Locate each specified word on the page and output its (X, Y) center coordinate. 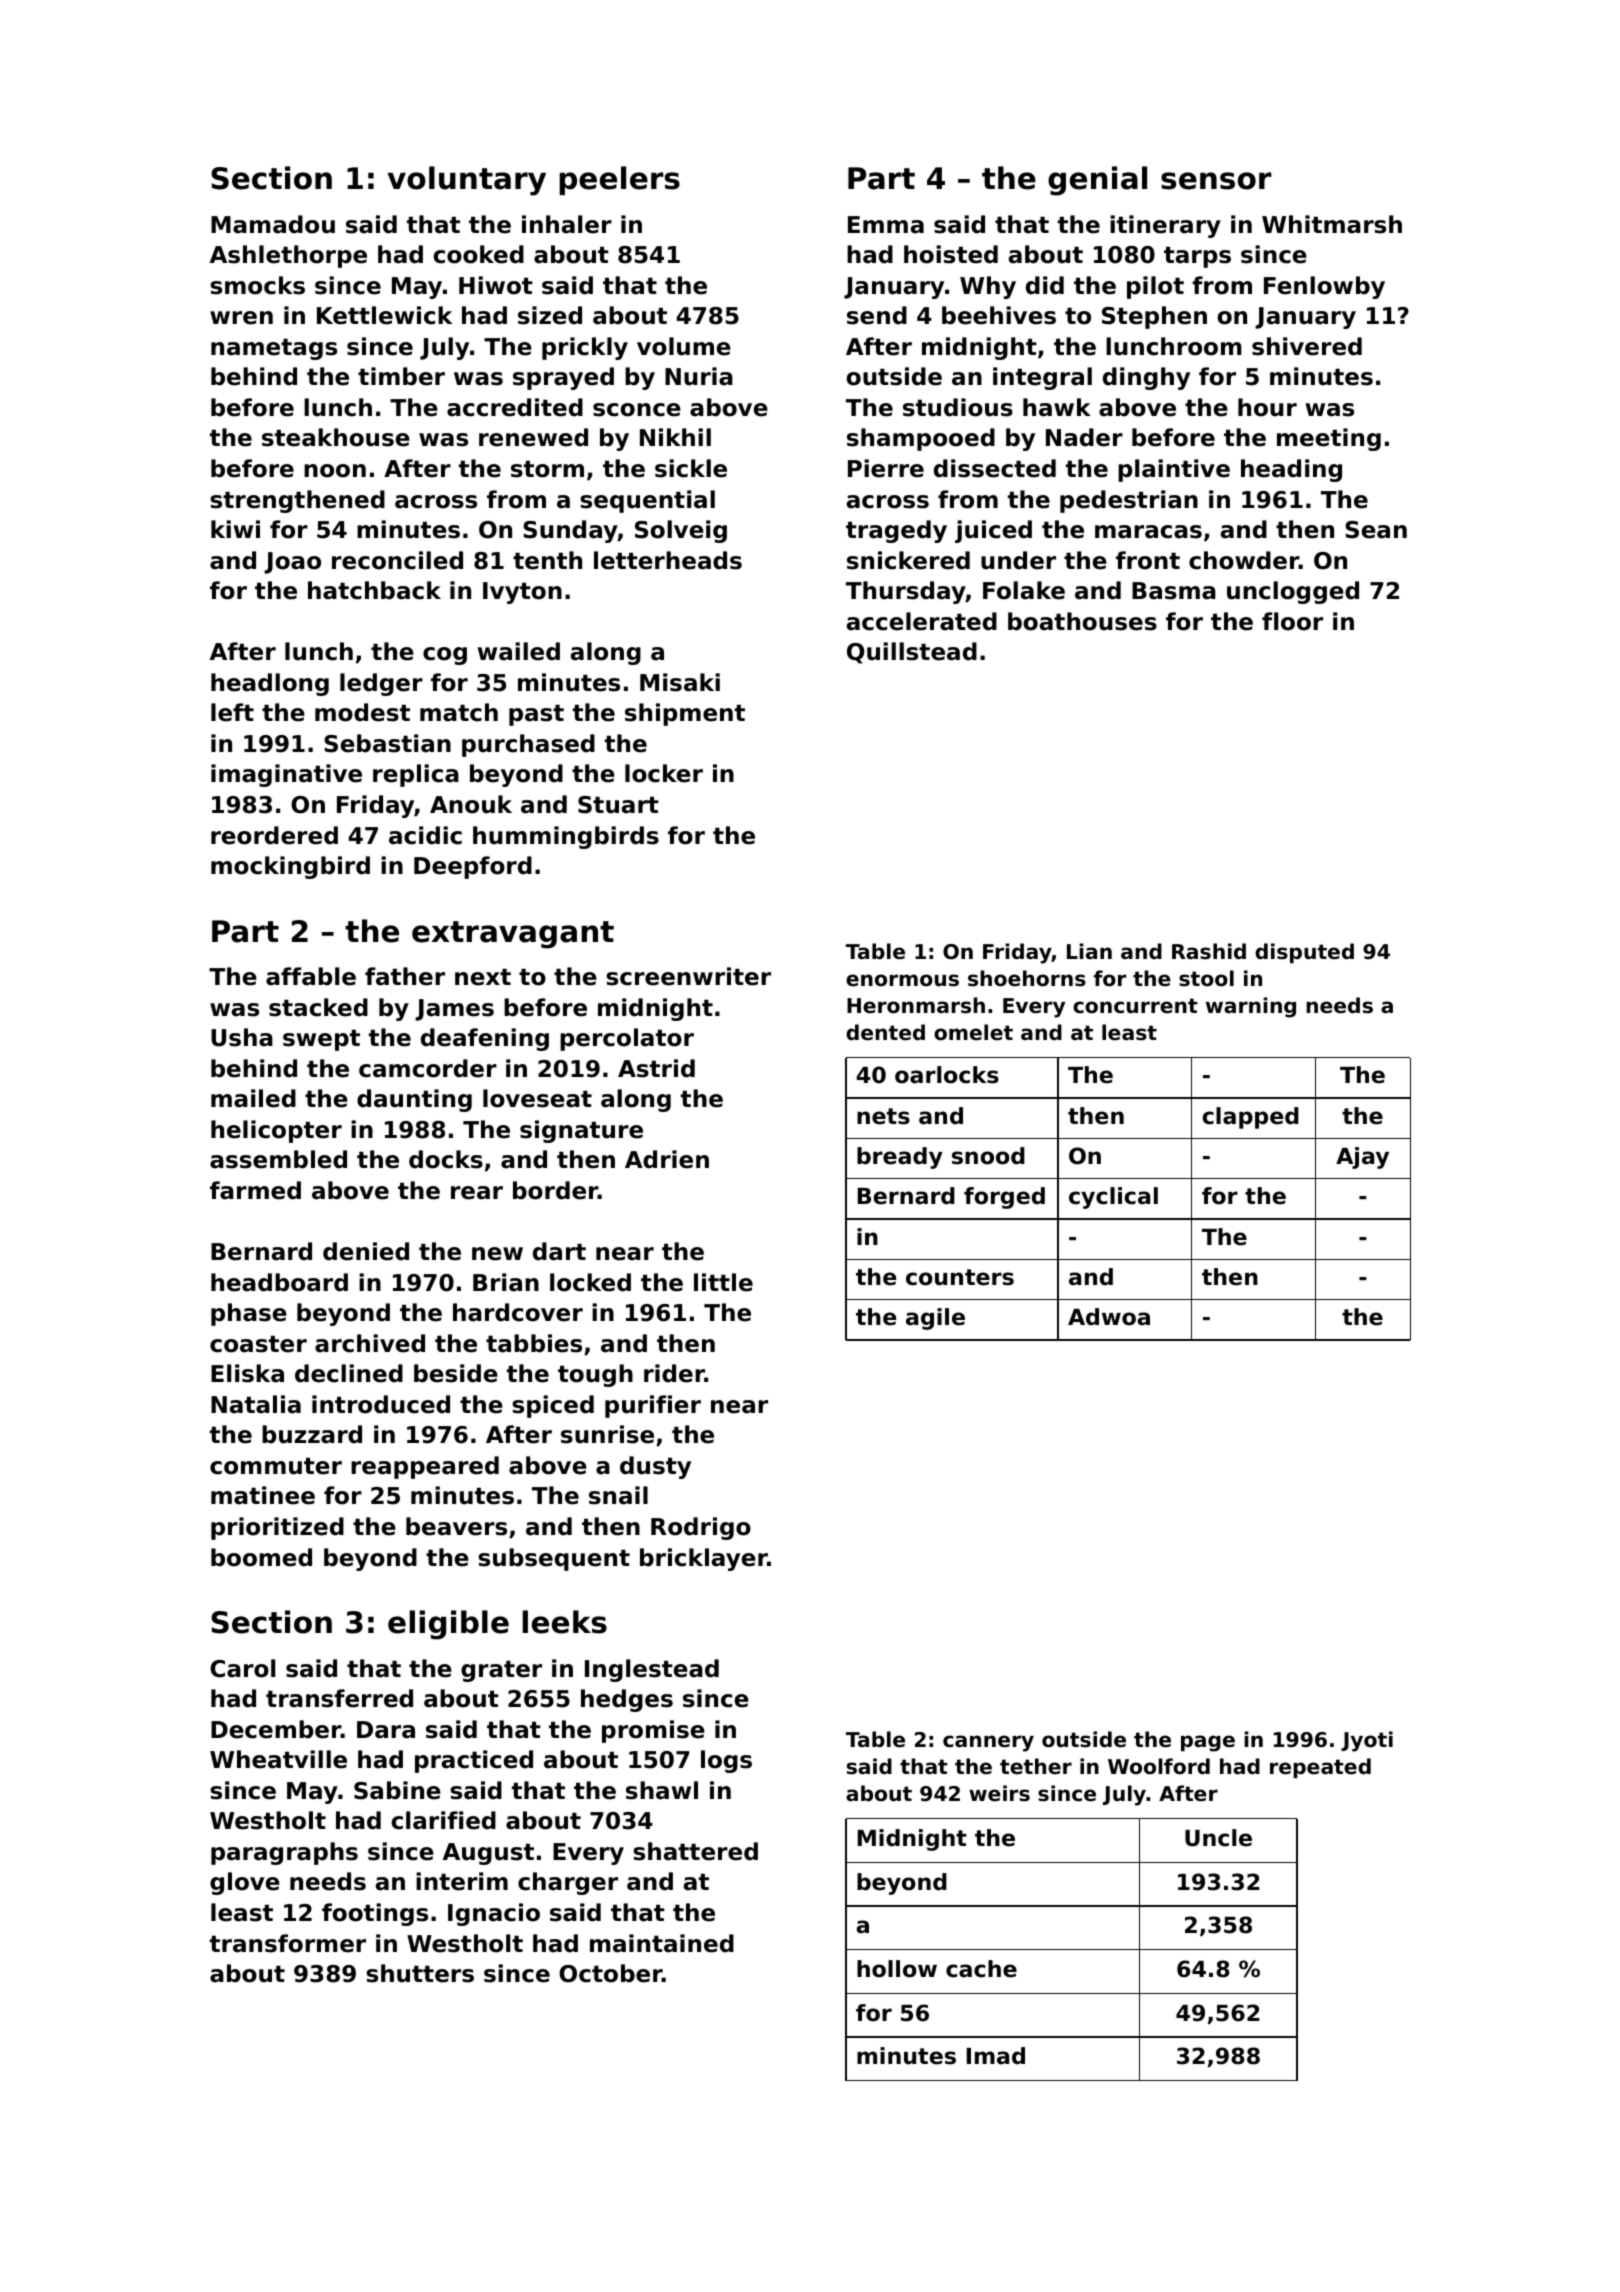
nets (883, 1116)
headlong (270, 684)
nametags (274, 349)
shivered (1307, 346)
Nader (1084, 437)
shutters (420, 1973)
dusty (655, 1467)
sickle (691, 468)
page (1208, 1743)
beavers (456, 1526)
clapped (1251, 1118)
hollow (897, 1969)
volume (684, 346)
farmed (255, 1190)
